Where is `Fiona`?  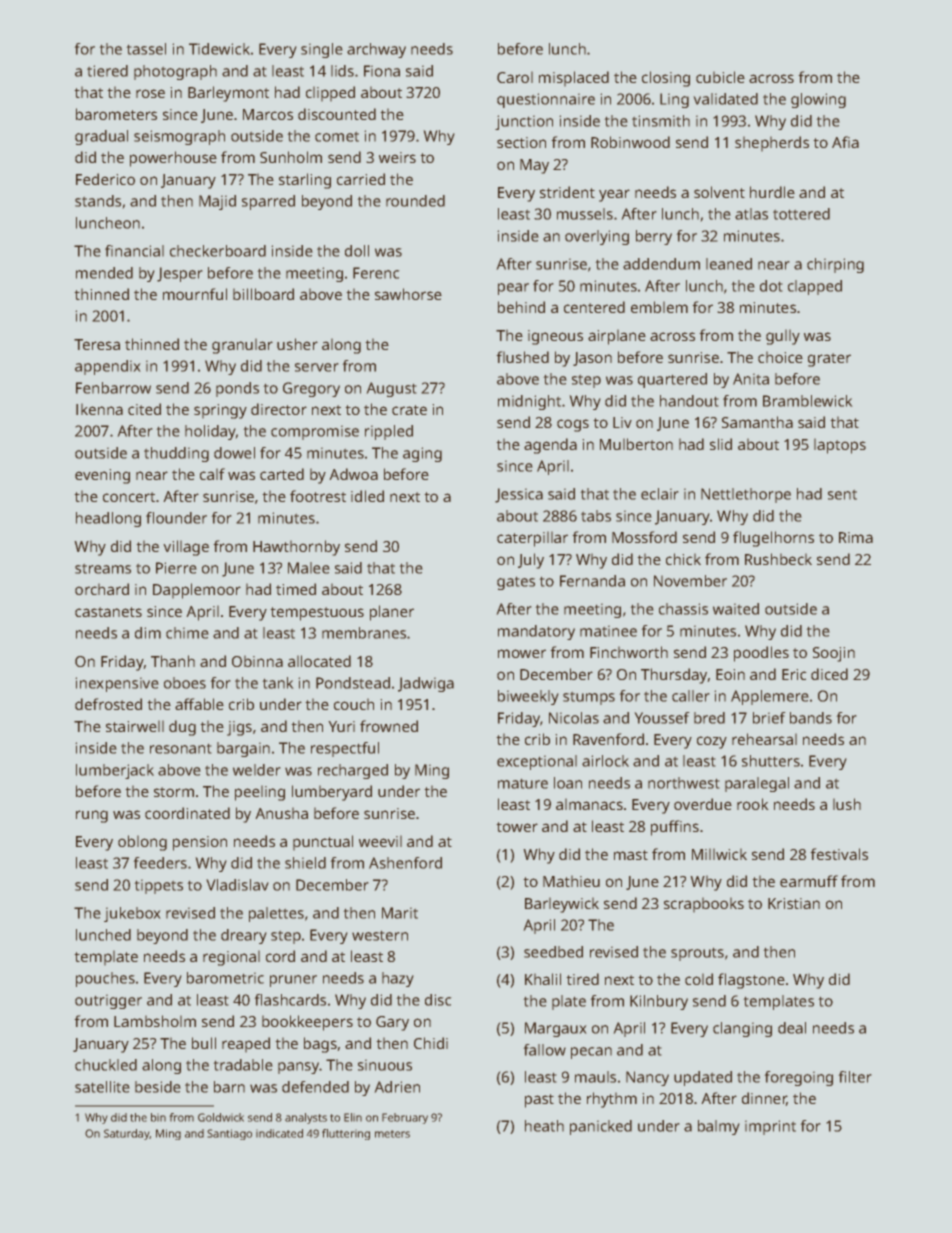 Fiona is located at coordinates (382, 71).
